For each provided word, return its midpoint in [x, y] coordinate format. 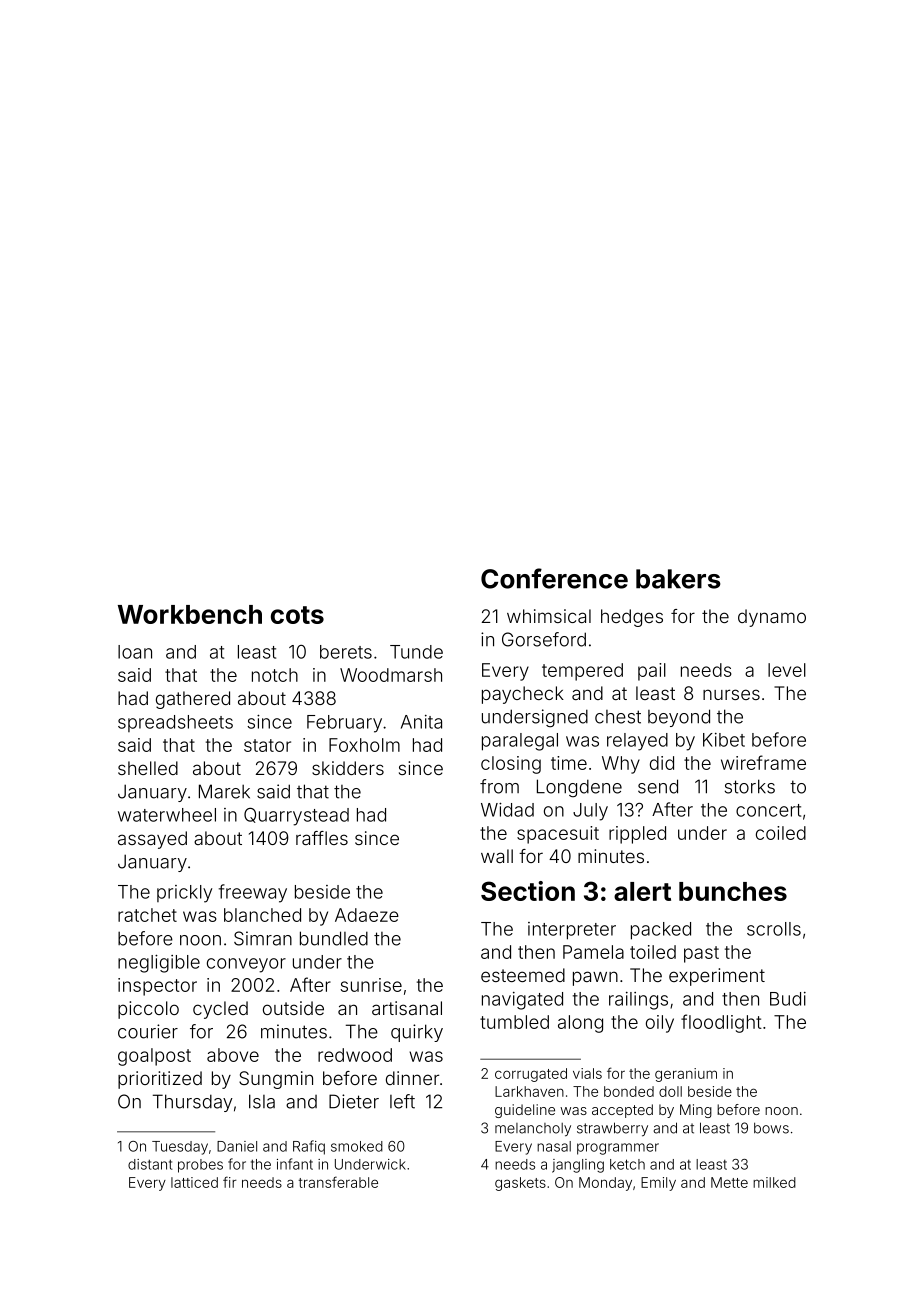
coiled [781, 833]
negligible [159, 964]
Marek [224, 791]
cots [297, 615]
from [499, 786]
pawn [595, 978]
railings [638, 1001]
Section [528, 891]
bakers [678, 579]
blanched [262, 915]
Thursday [193, 1103]
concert [768, 810]
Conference [554, 578]
